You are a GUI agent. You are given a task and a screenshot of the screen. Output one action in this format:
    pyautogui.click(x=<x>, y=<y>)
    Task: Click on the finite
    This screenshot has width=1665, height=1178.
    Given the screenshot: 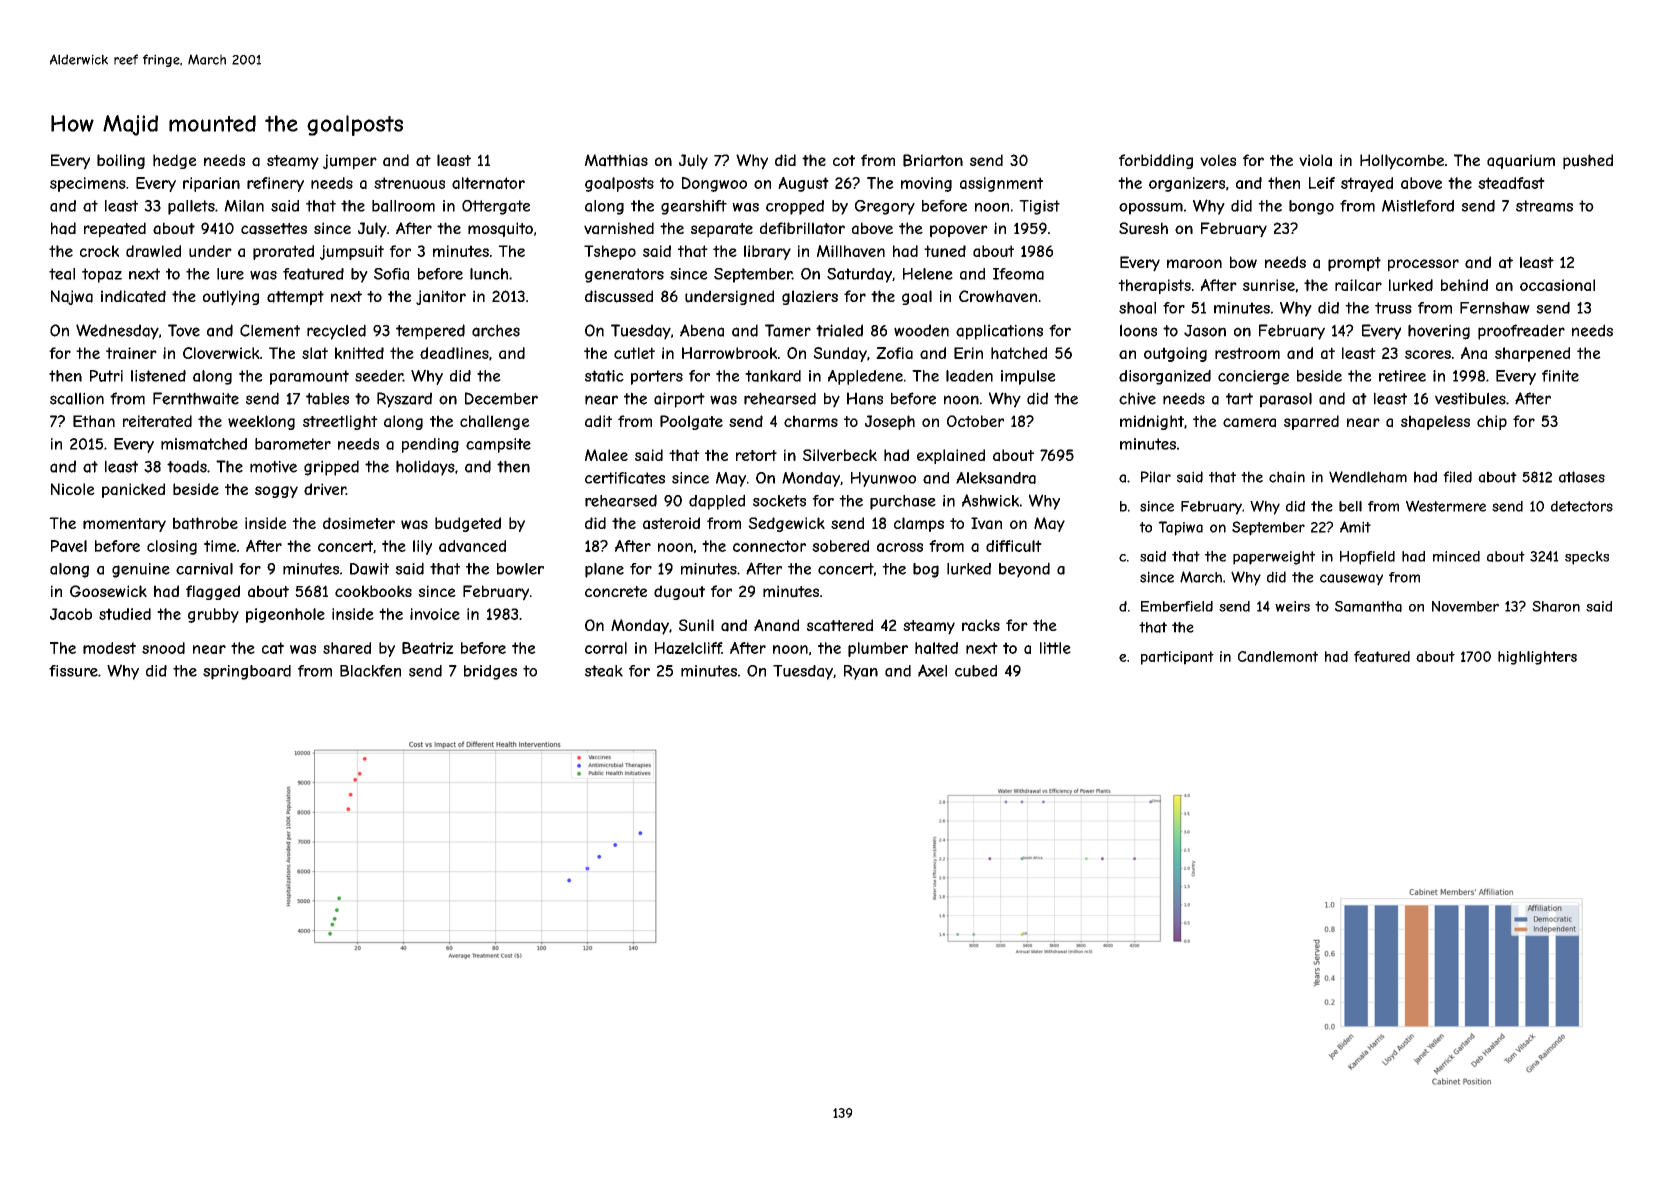 What is the action you would take?
    pyautogui.click(x=1560, y=376)
